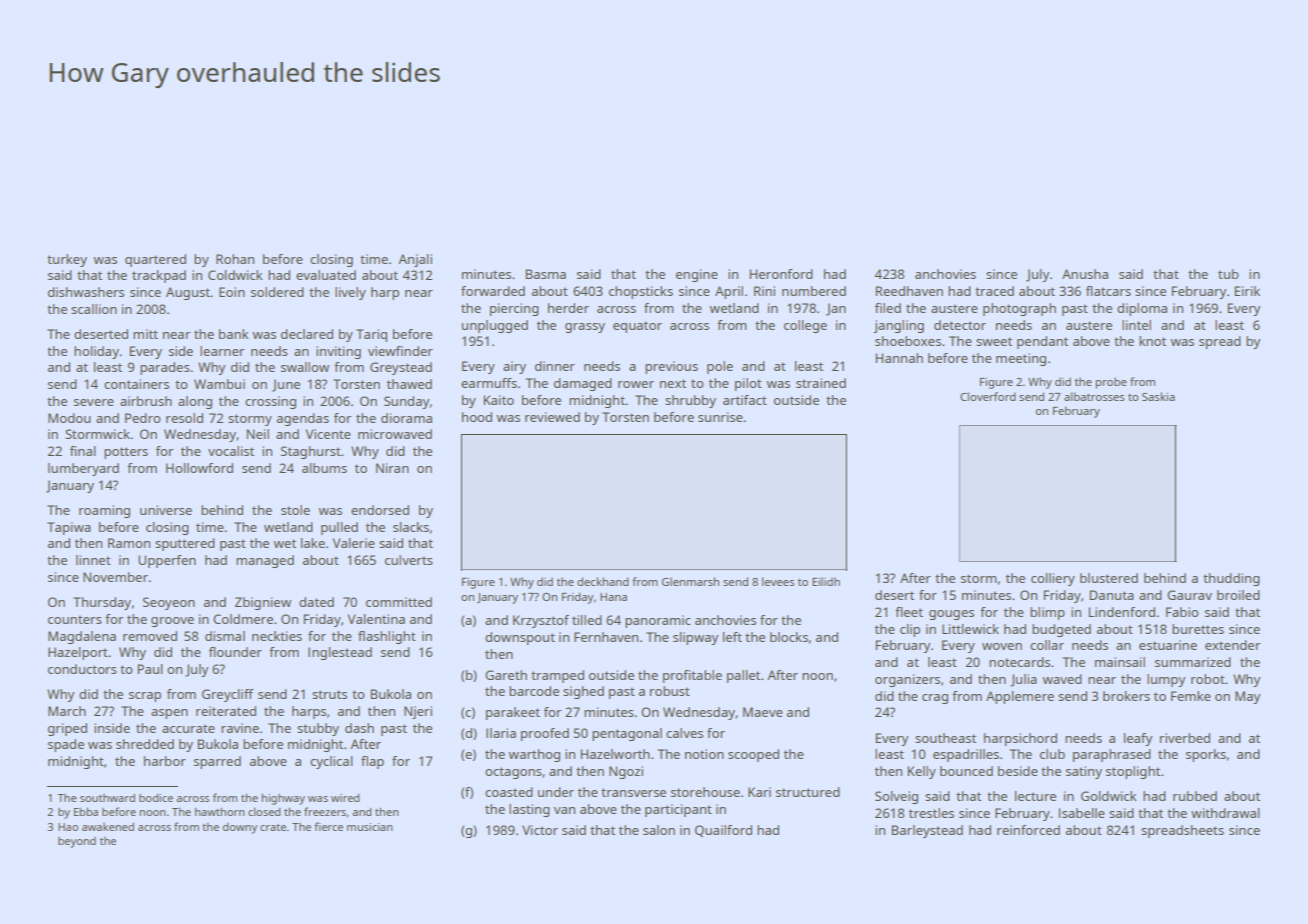 The image size is (1308, 924). Describe the element at coordinates (1094, 396) in the image. I see `albatrosses` at that location.
